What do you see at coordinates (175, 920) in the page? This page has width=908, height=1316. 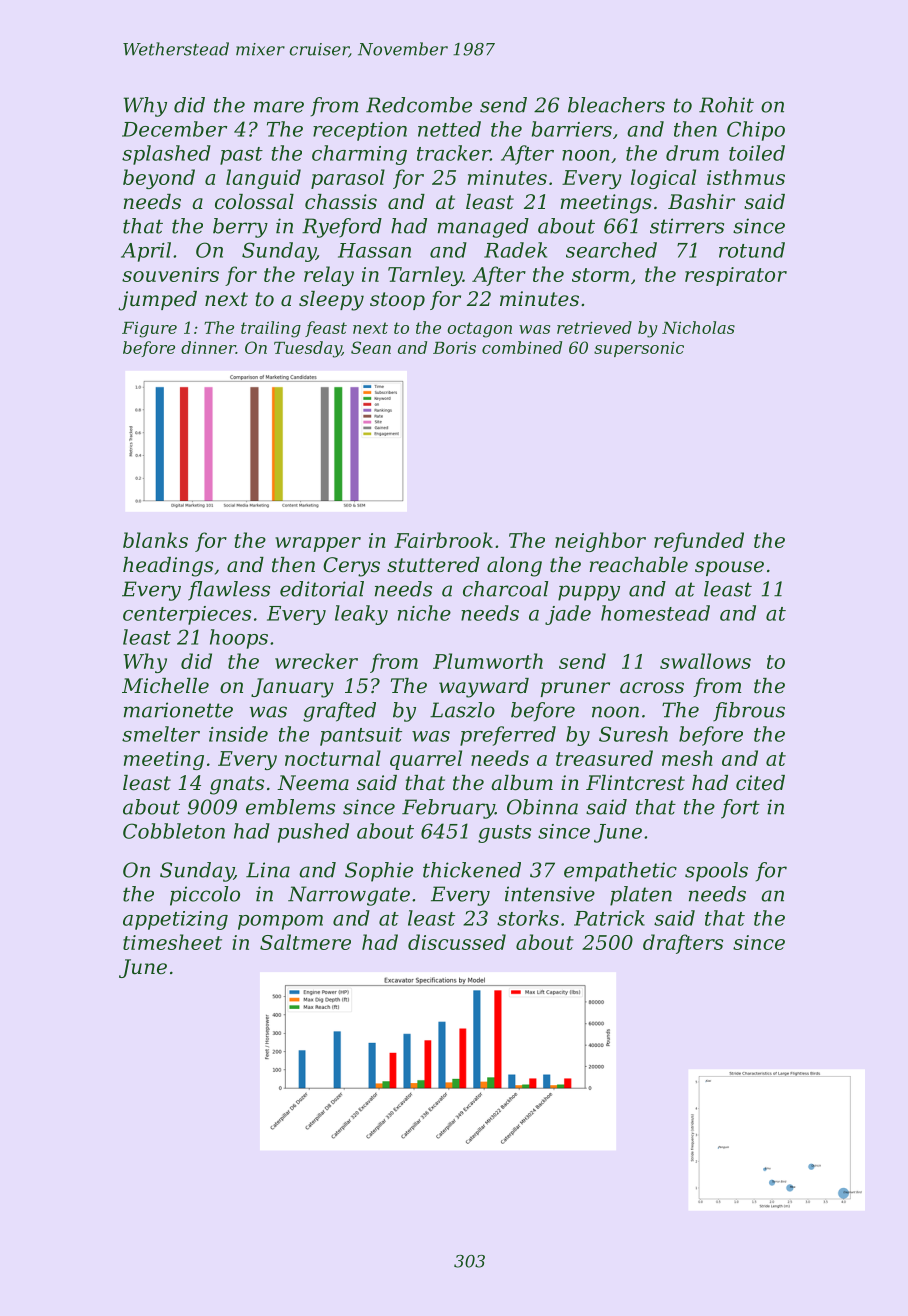 I see `appetizing` at bounding box center [175, 920].
